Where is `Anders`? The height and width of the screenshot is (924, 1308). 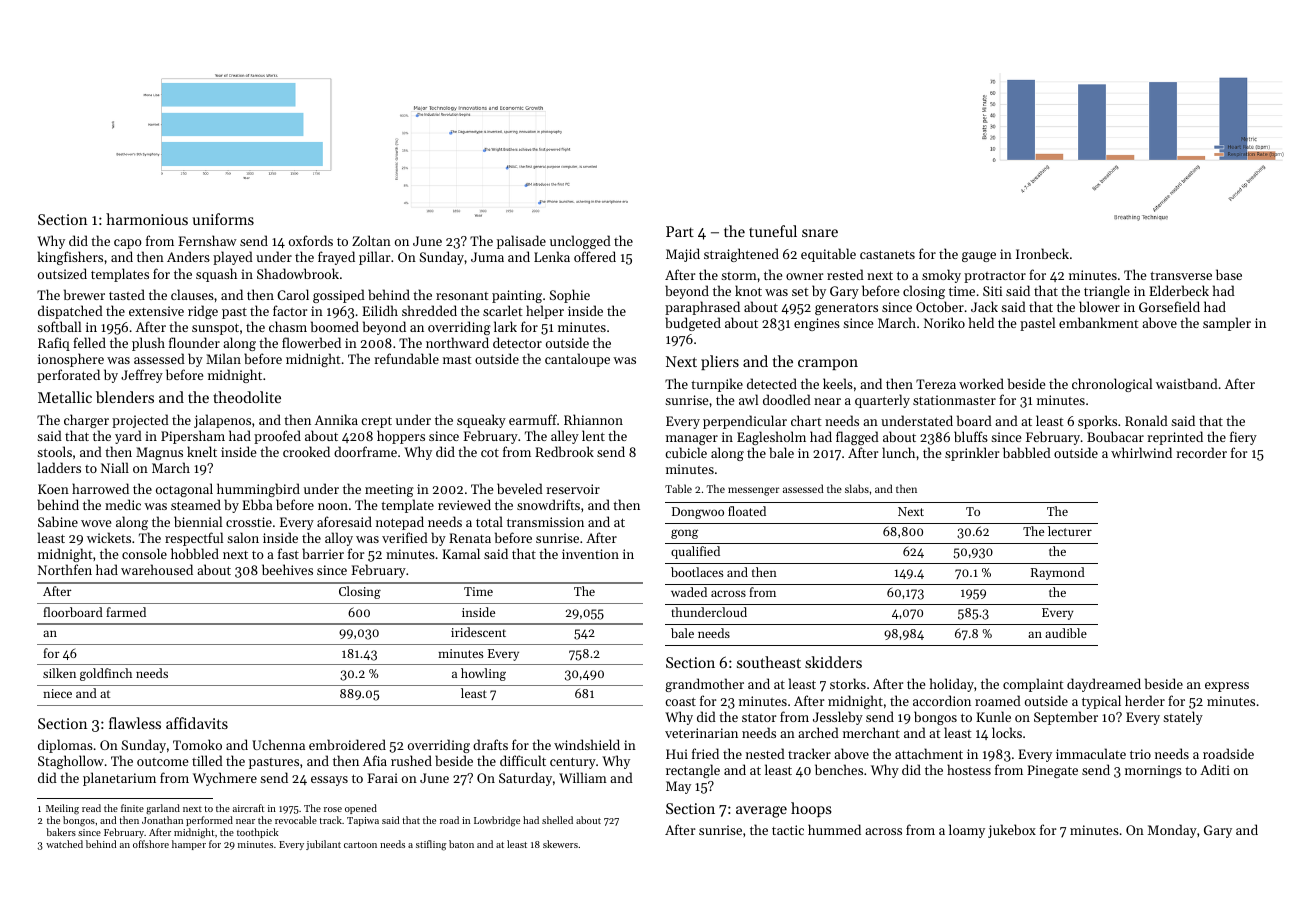 Anders is located at coordinates (188, 256).
